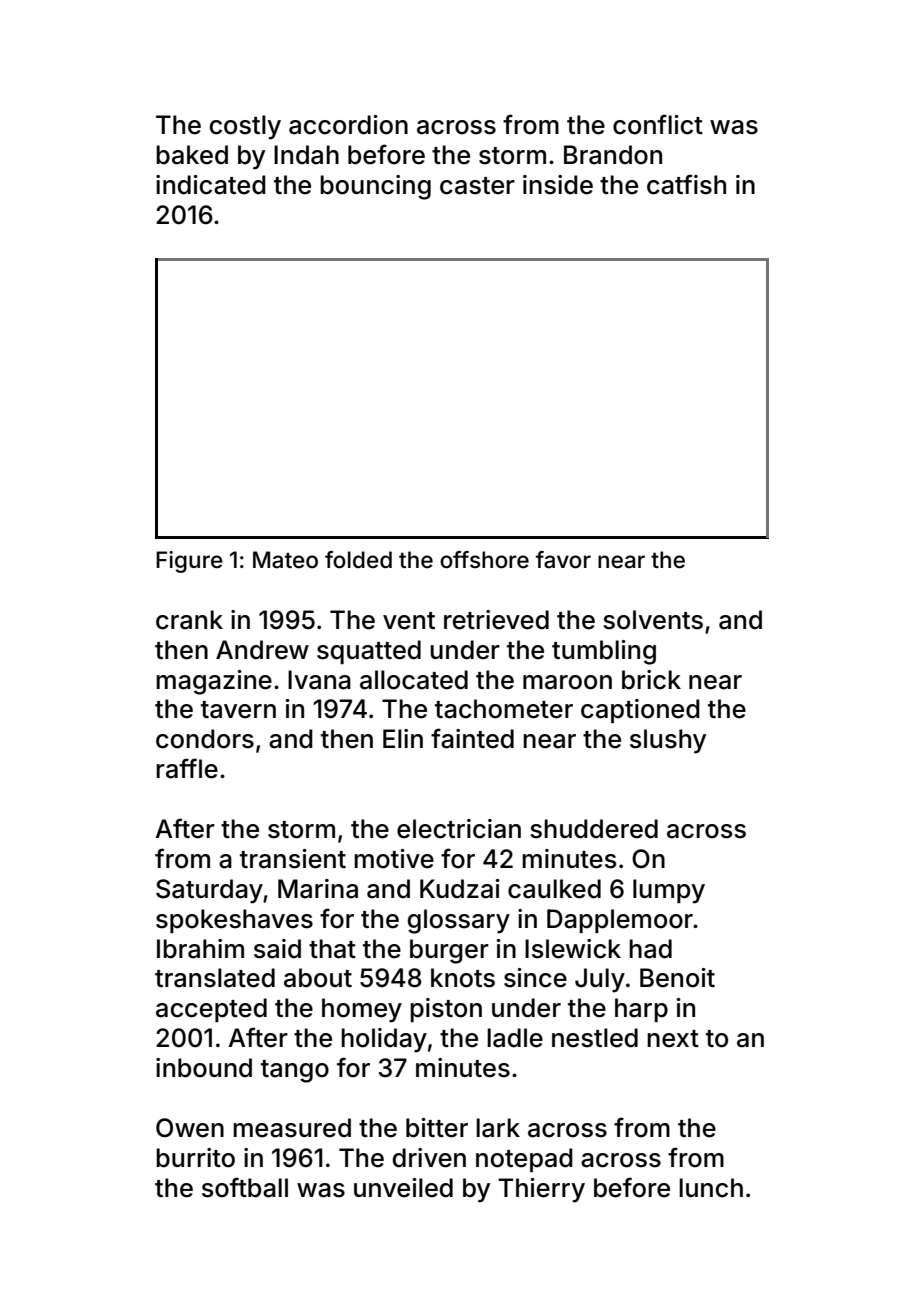  Describe the element at coordinates (348, 125) in the screenshot. I see `accordion` at that location.
